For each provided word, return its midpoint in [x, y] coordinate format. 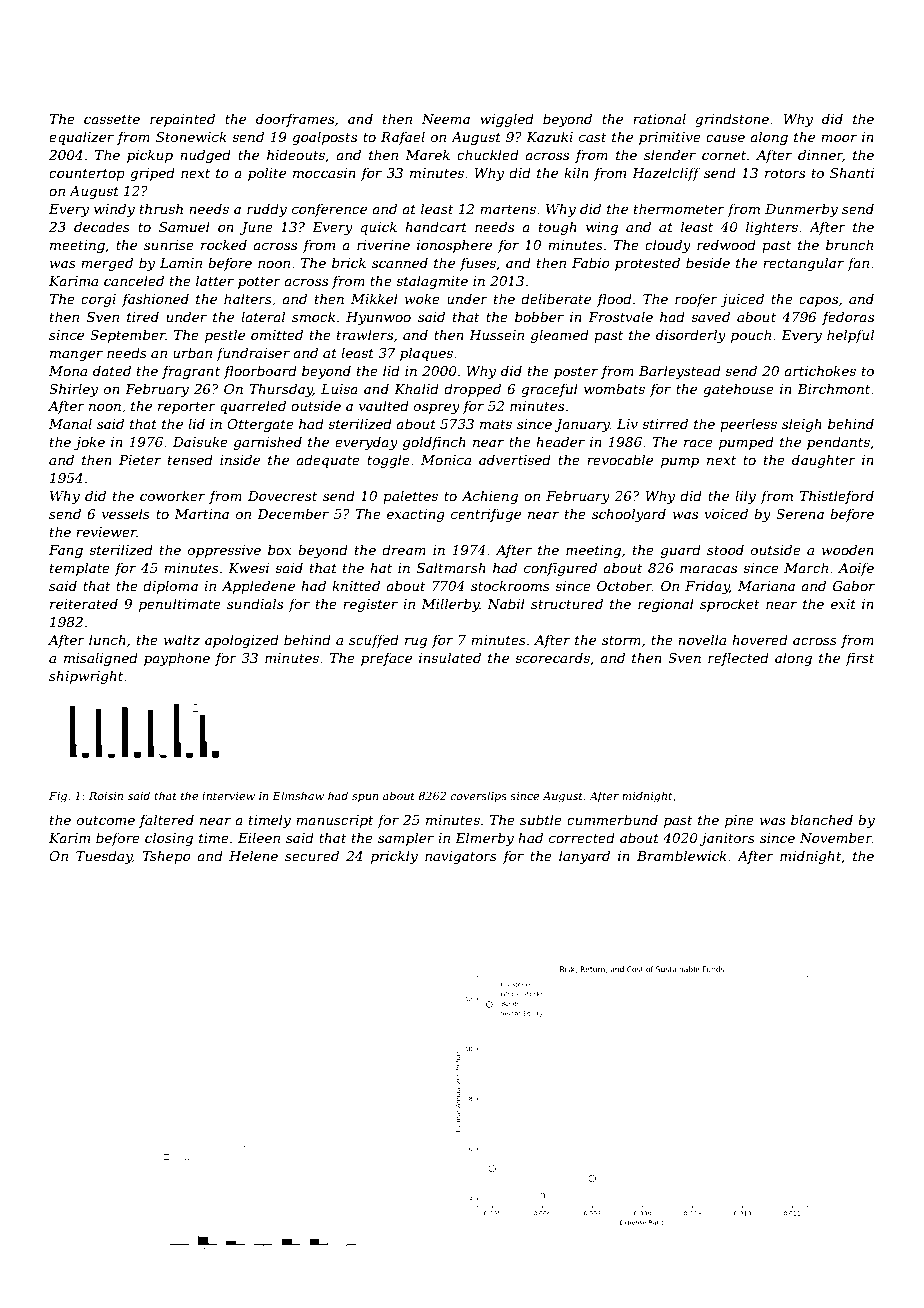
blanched [822, 819]
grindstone [732, 120]
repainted [182, 120]
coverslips [478, 796]
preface [386, 659]
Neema [446, 119]
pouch [751, 336]
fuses [478, 264]
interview [228, 796]
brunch [849, 244]
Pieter [140, 460]
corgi [98, 300]
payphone [177, 659]
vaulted [384, 405]
